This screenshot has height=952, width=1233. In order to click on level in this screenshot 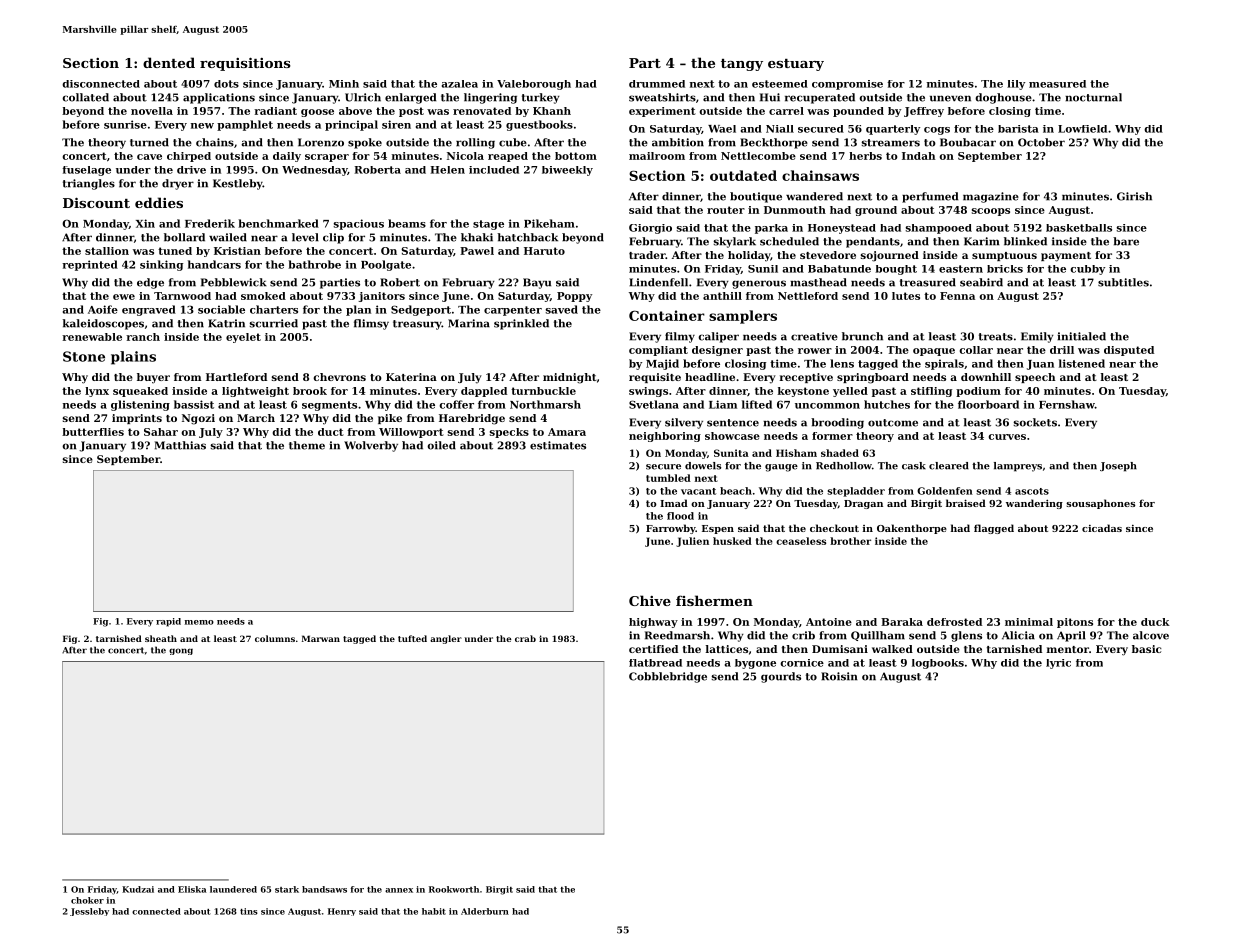, I will do `click(305, 237)`.
